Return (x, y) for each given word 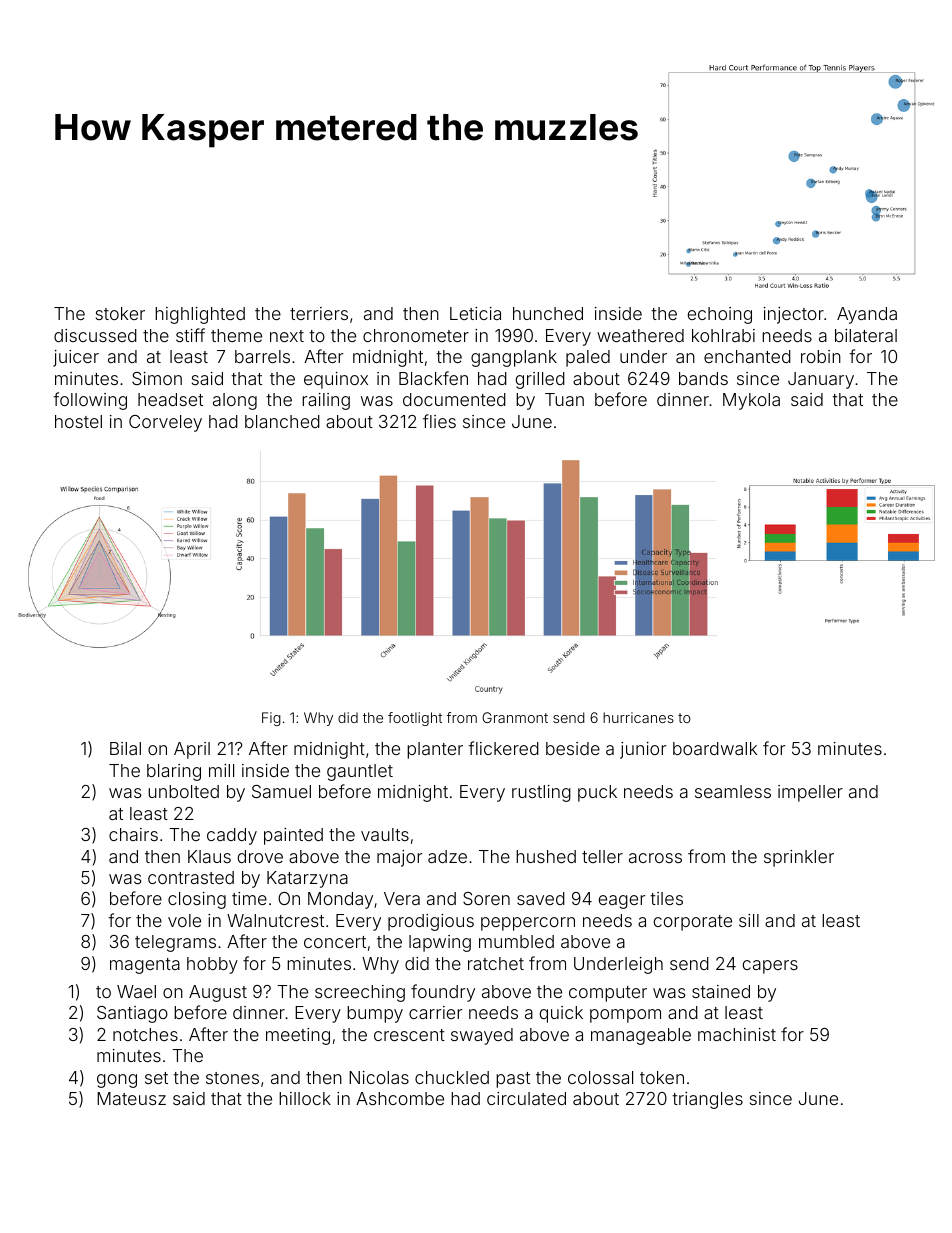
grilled (540, 380)
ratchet (496, 963)
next (287, 336)
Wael (136, 991)
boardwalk (715, 748)
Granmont (515, 717)
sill (749, 920)
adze (447, 856)
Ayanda (867, 315)
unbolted (183, 791)
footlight (415, 719)
